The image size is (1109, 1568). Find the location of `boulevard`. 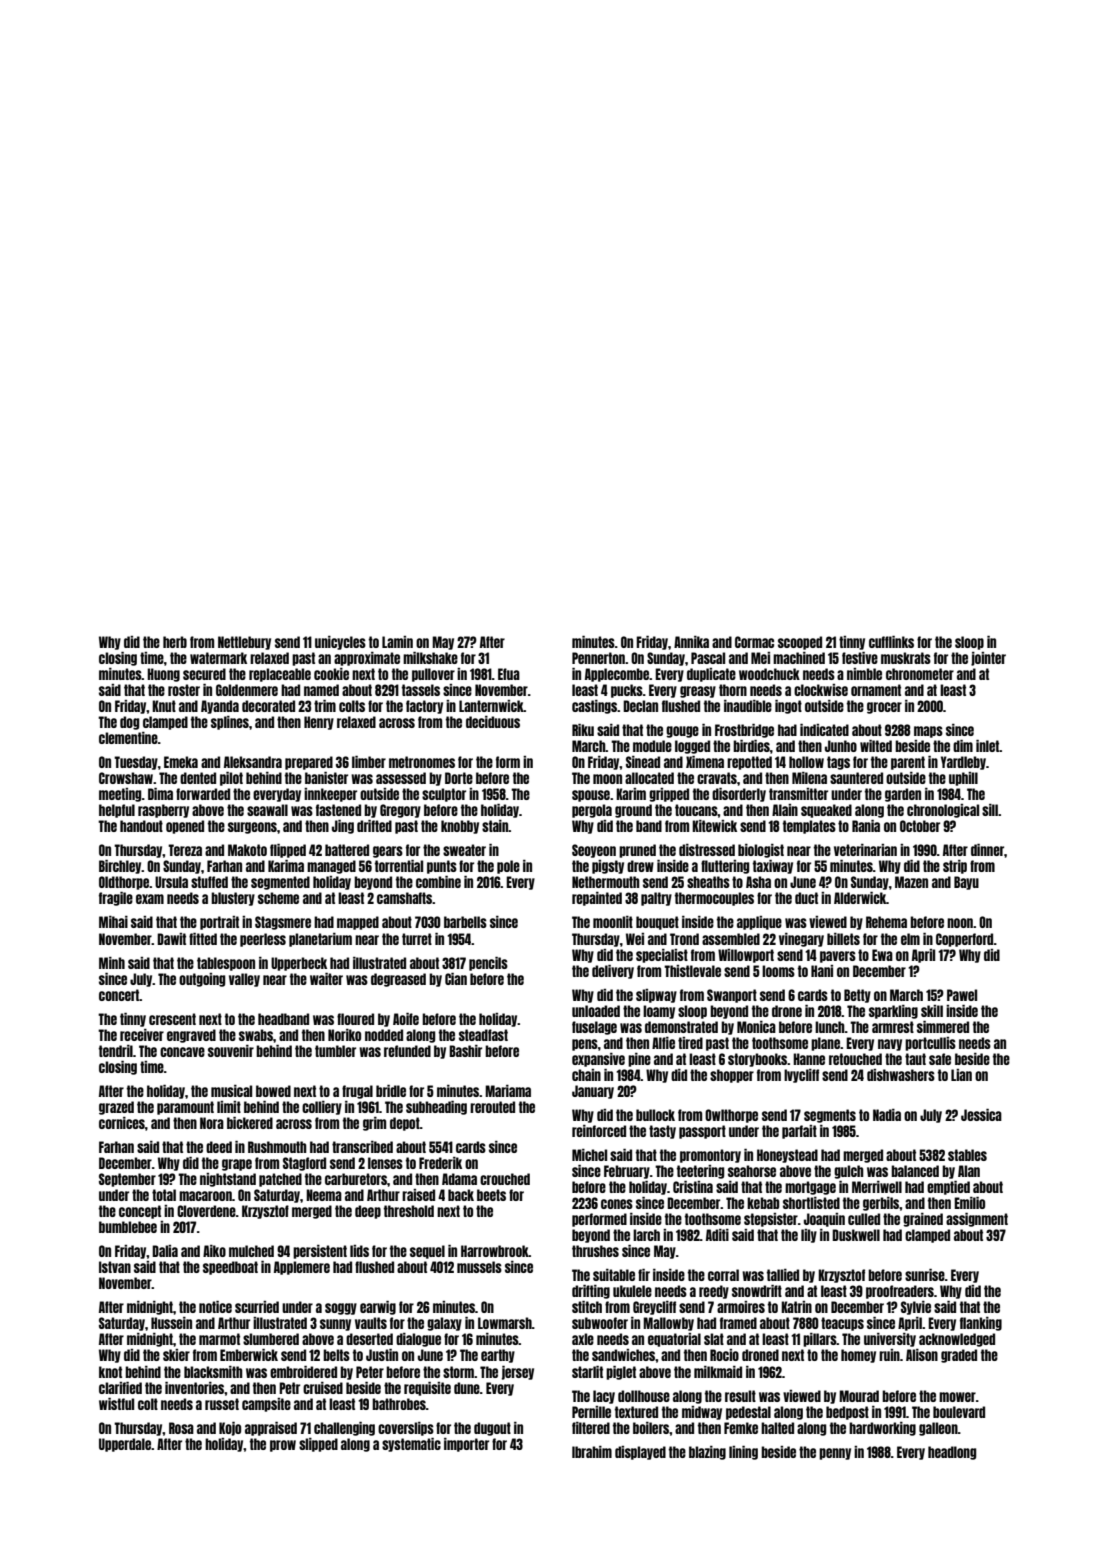

boulevard is located at coordinates (959, 1412).
